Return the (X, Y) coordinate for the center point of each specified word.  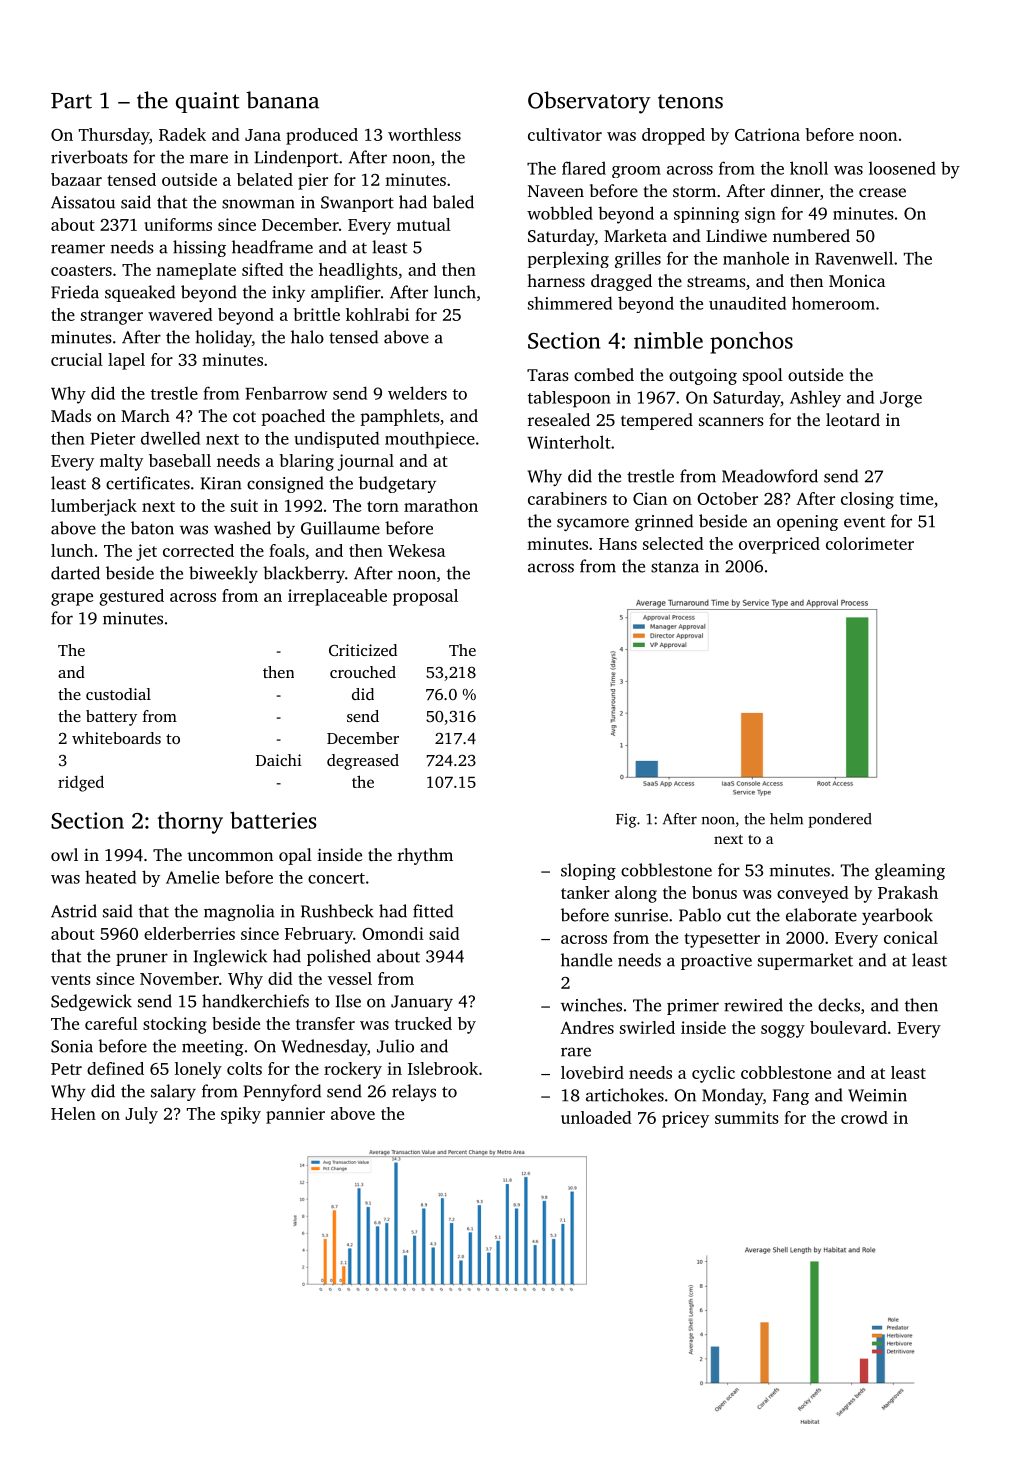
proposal (425, 597)
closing (867, 500)
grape (72, 599)
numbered (811, 235)
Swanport (357, 204)
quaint (208, 102)
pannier (295, 1115)
